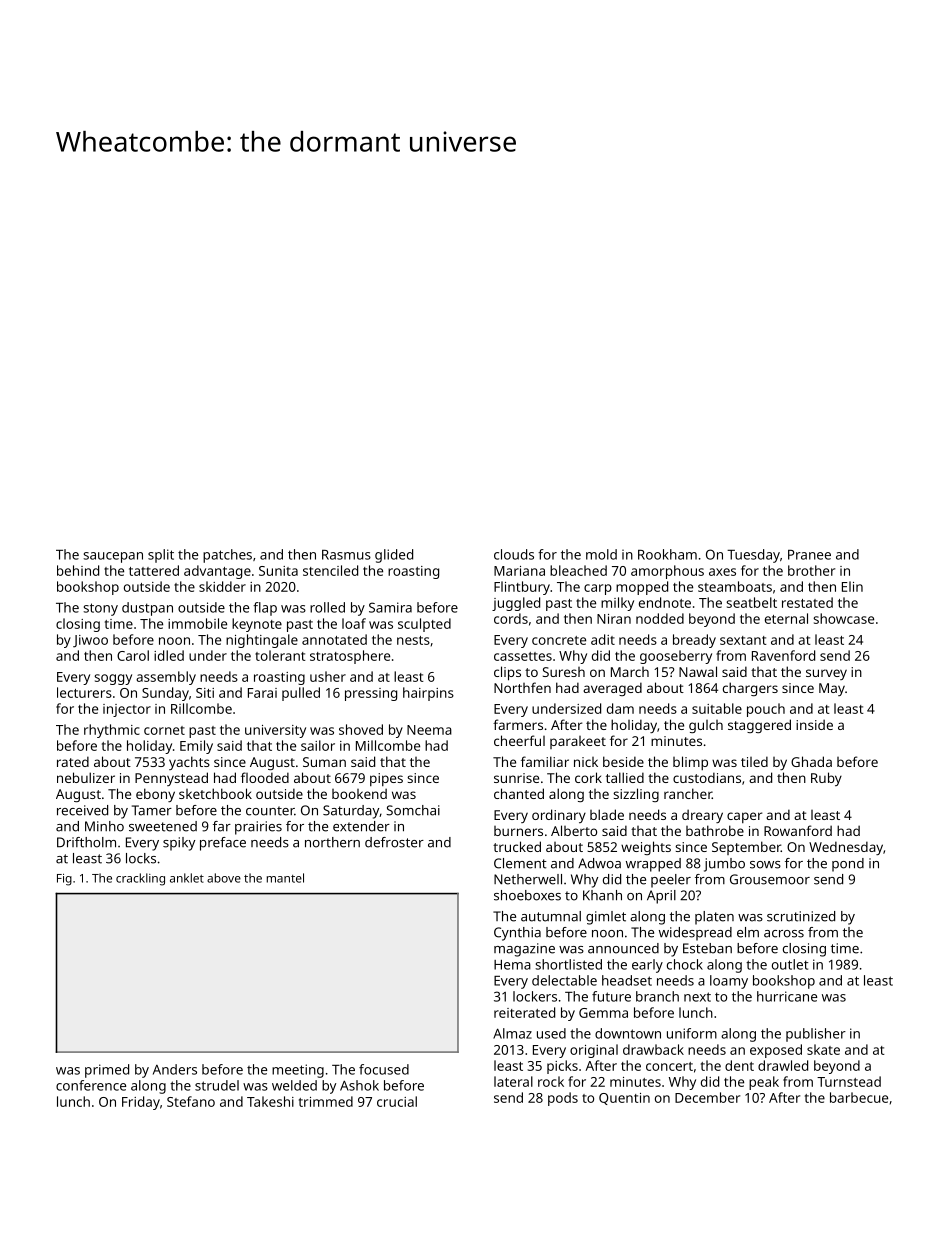 The width and height of the page is (952, 1233). Describe the element at coordinates (688, 793) in the page. I see `rancher` at that location.
